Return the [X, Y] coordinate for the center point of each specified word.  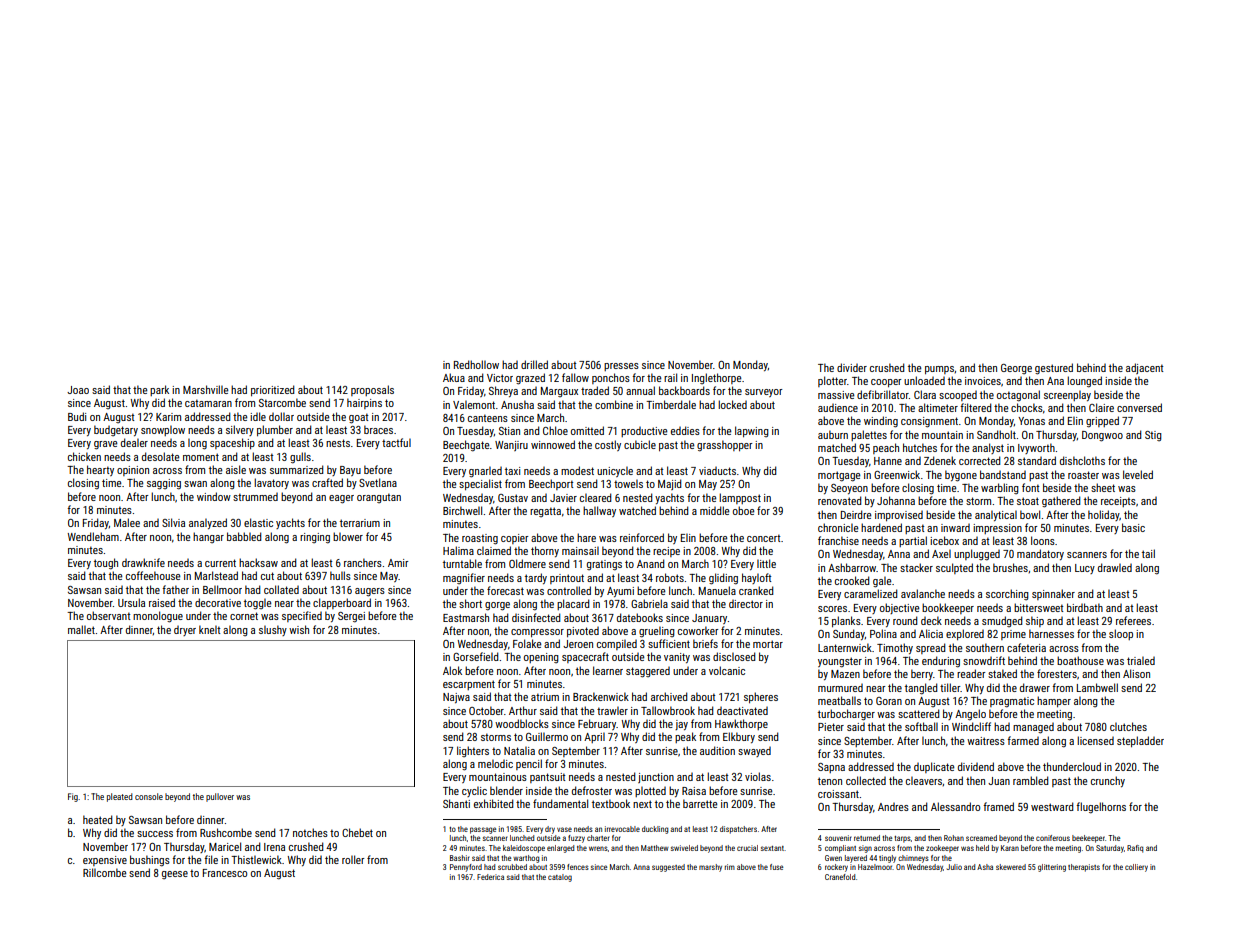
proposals [372, 390]
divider [852, 367]
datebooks [640, 617]
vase [564, 829]
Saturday [1110, 849]
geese [175, 875]
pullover [220, 797]
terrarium [360, 523]
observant [108, 615]
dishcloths [1082, 460]
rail [670, 377]
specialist [480, 484]
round [905, 620]
